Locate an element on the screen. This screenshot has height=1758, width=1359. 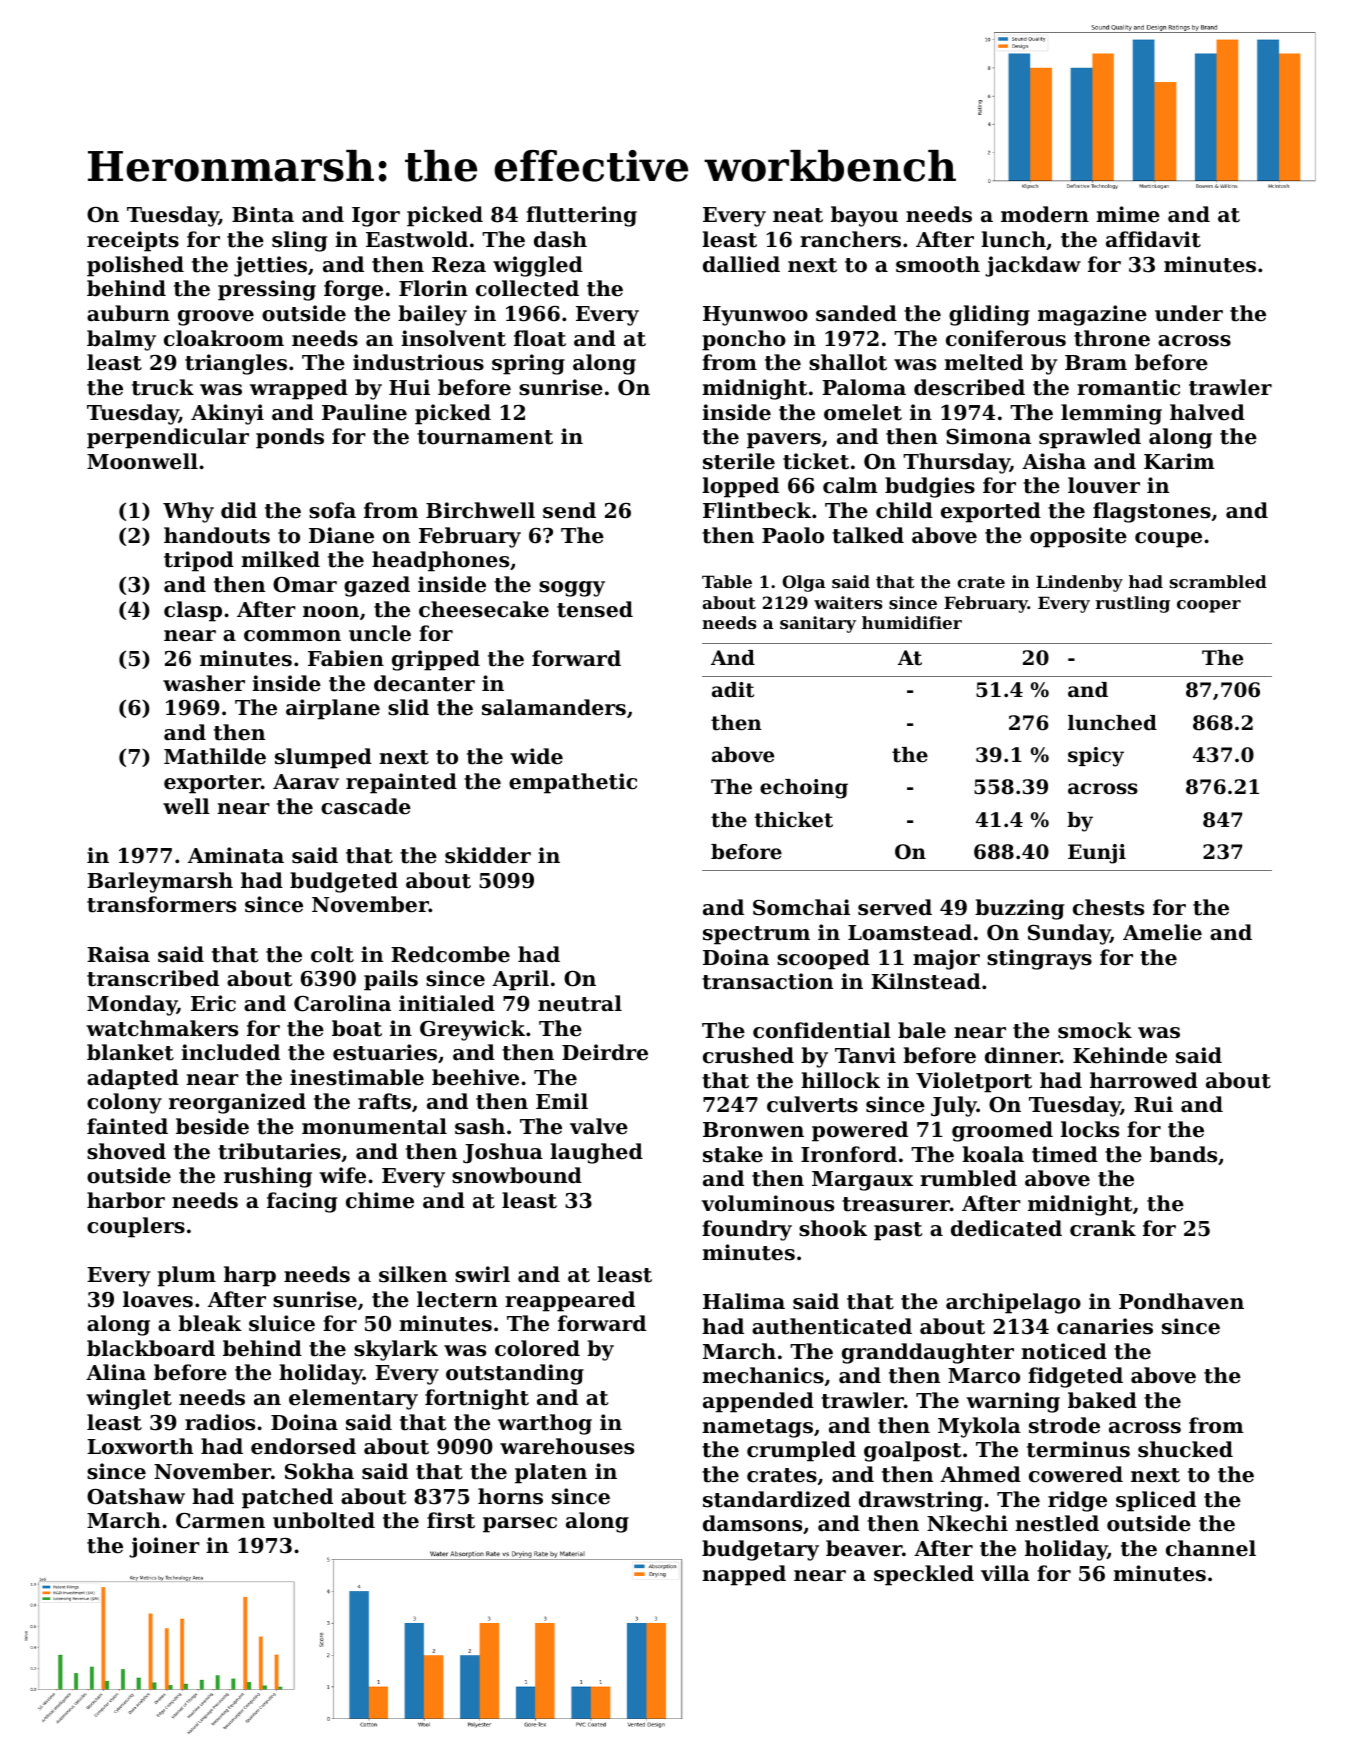
Kehinde is located at coordinates (1120, 1055).
